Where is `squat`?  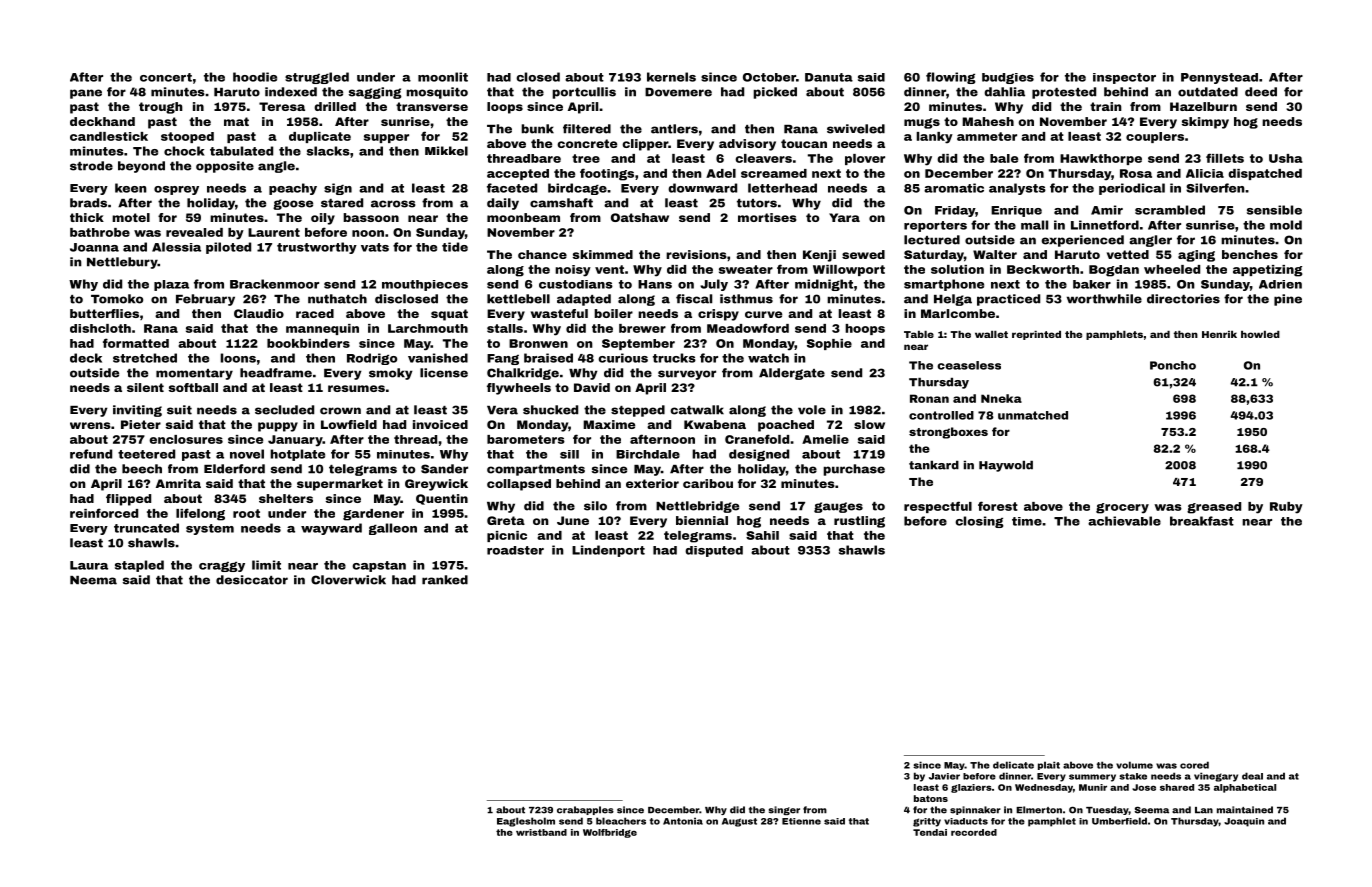
squat is located at coordinates (449, 315).
